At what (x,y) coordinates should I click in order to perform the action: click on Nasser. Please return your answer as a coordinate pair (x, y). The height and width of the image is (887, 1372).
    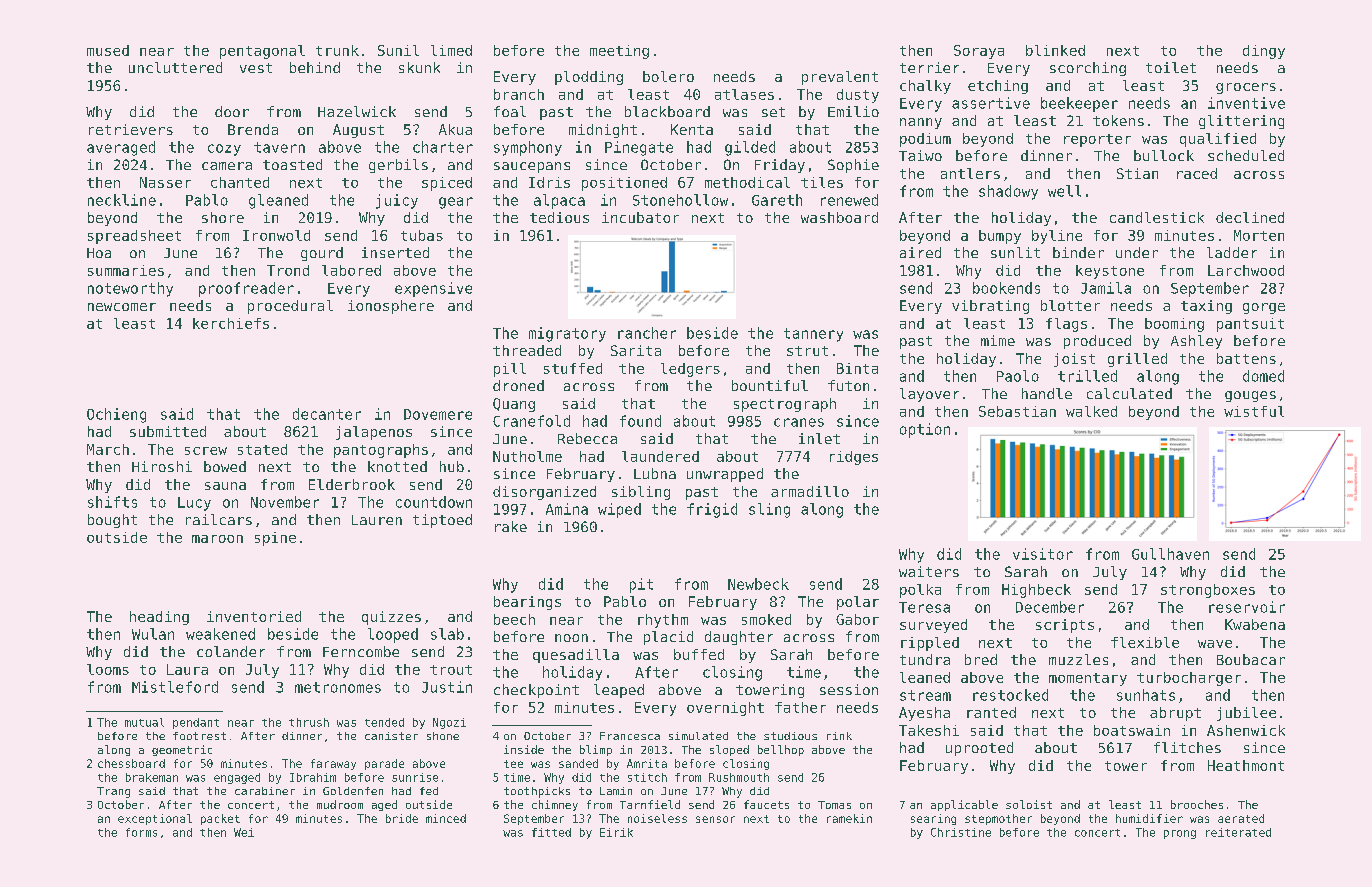
    Looking at the image, I should click on (165, 182).
